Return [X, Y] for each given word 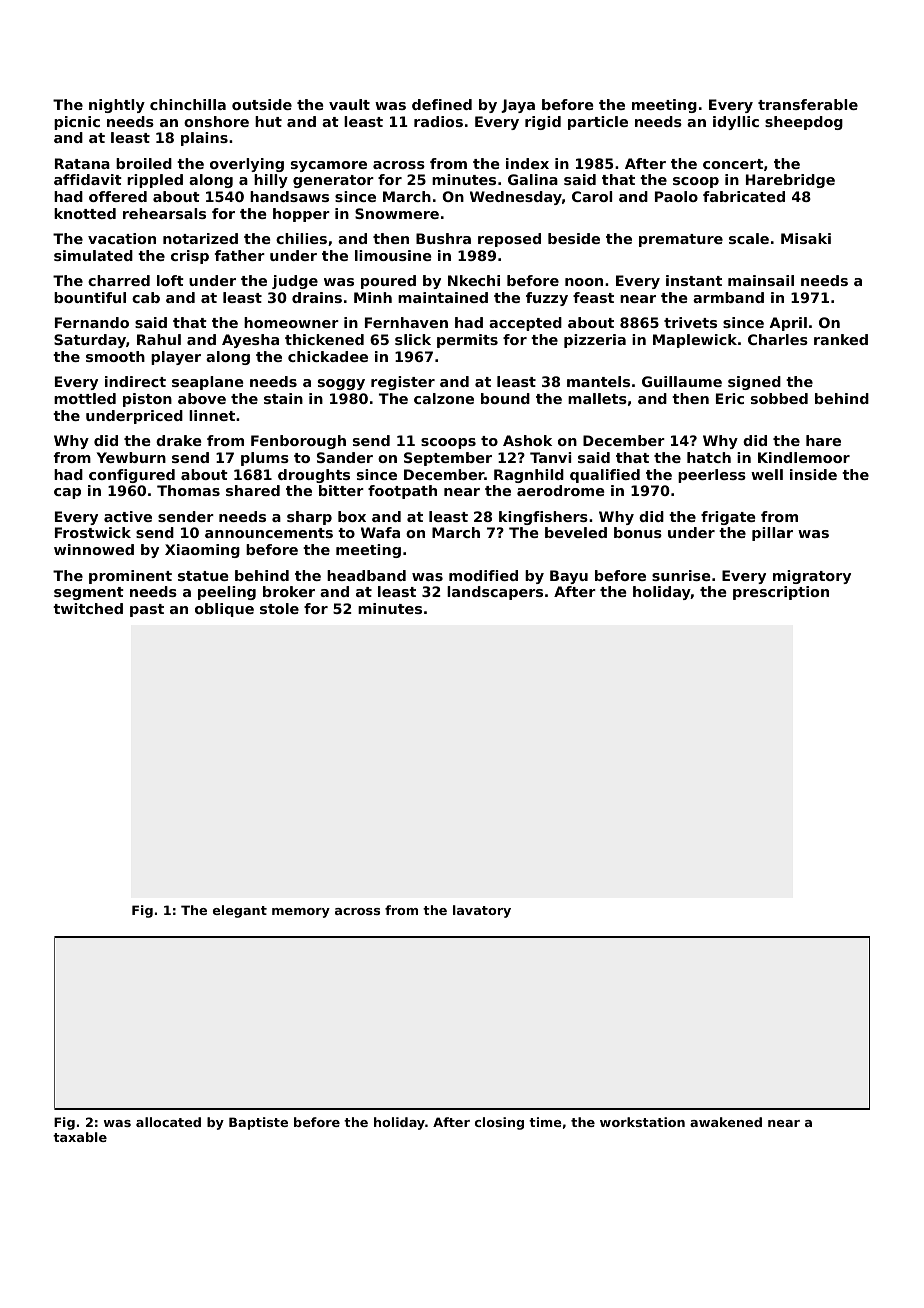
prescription [781, 593]
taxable [80, 1137]
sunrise [681, 575]
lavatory [482, 911]
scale [749, 238]
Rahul [159, 339]
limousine [393, 255]
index [527, 163]
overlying [247, 165]
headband [366, 575]
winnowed [94, 549]
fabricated [744, 196]
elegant [240, 911]
